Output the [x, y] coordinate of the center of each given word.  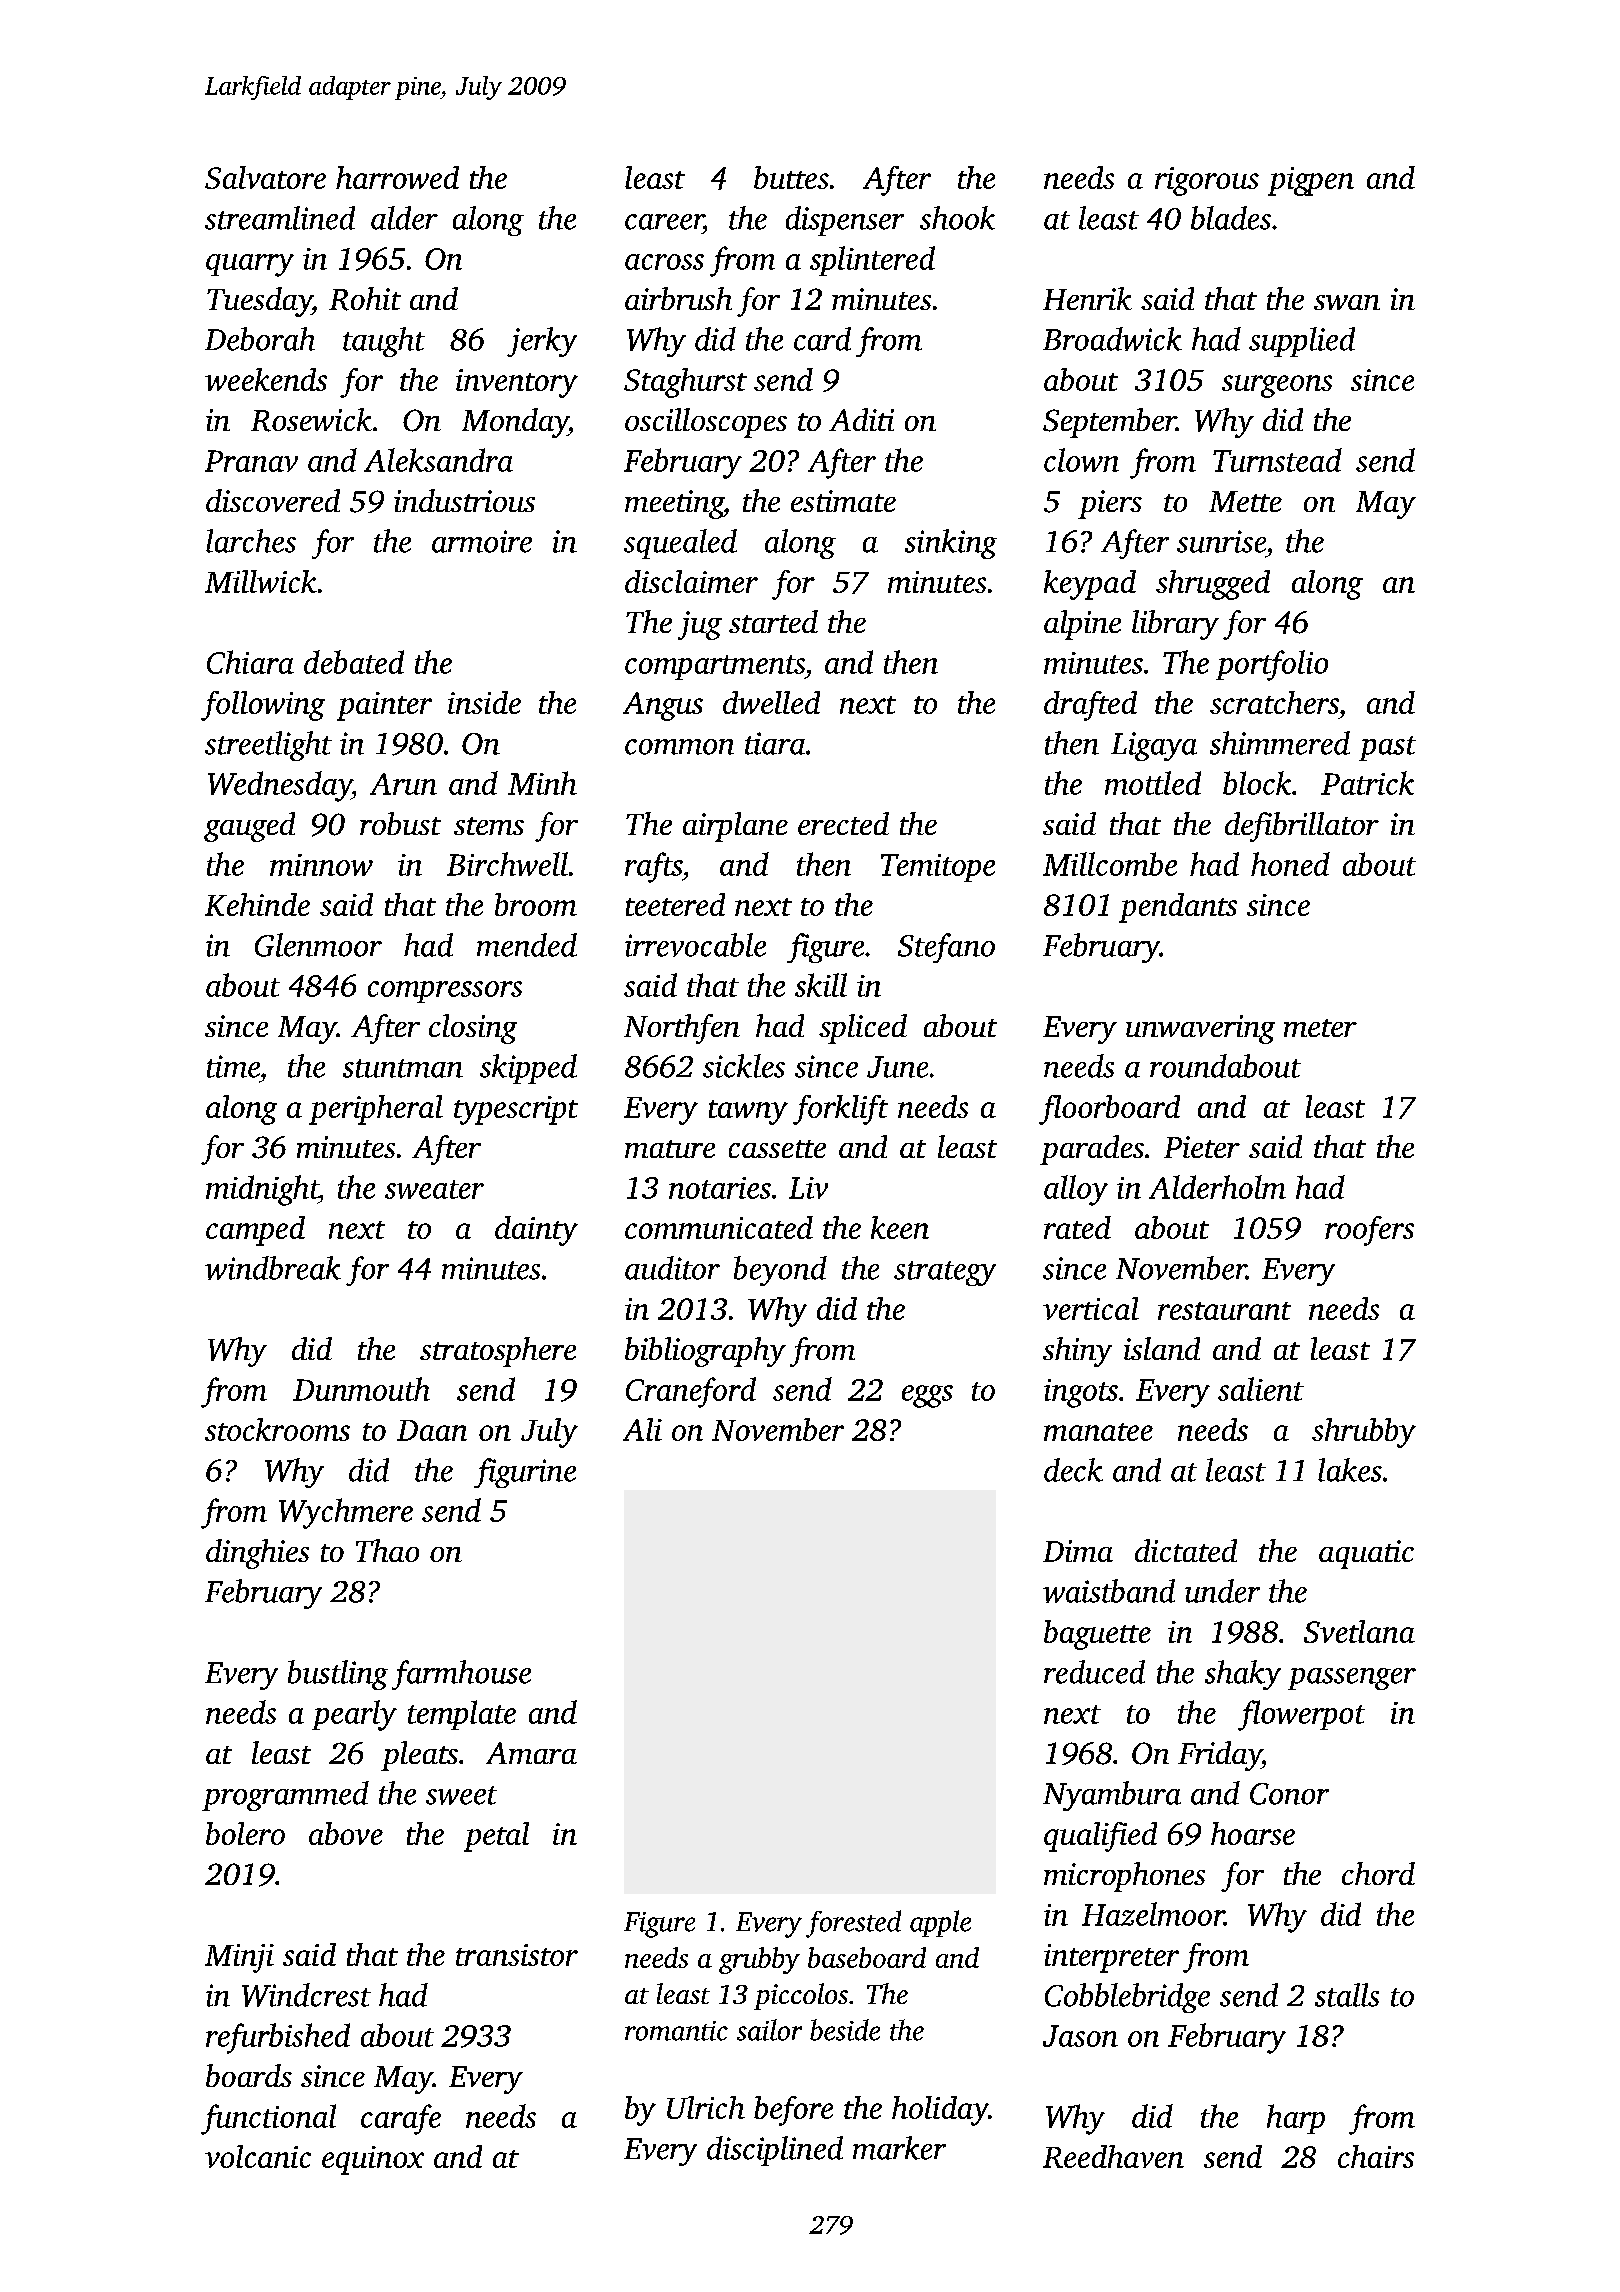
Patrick [1367, 783]
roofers [1369, 1231]
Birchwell [507, 864]
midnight [262, 1190]
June [897, 1067]
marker [899, 2148]
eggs [927, 1396]
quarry [250, 265]
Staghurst [685, 383]
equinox [373, 2160]
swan [1347, 302]
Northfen [682, 1029]
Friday [1220, 1756]
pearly [354, 1715]
